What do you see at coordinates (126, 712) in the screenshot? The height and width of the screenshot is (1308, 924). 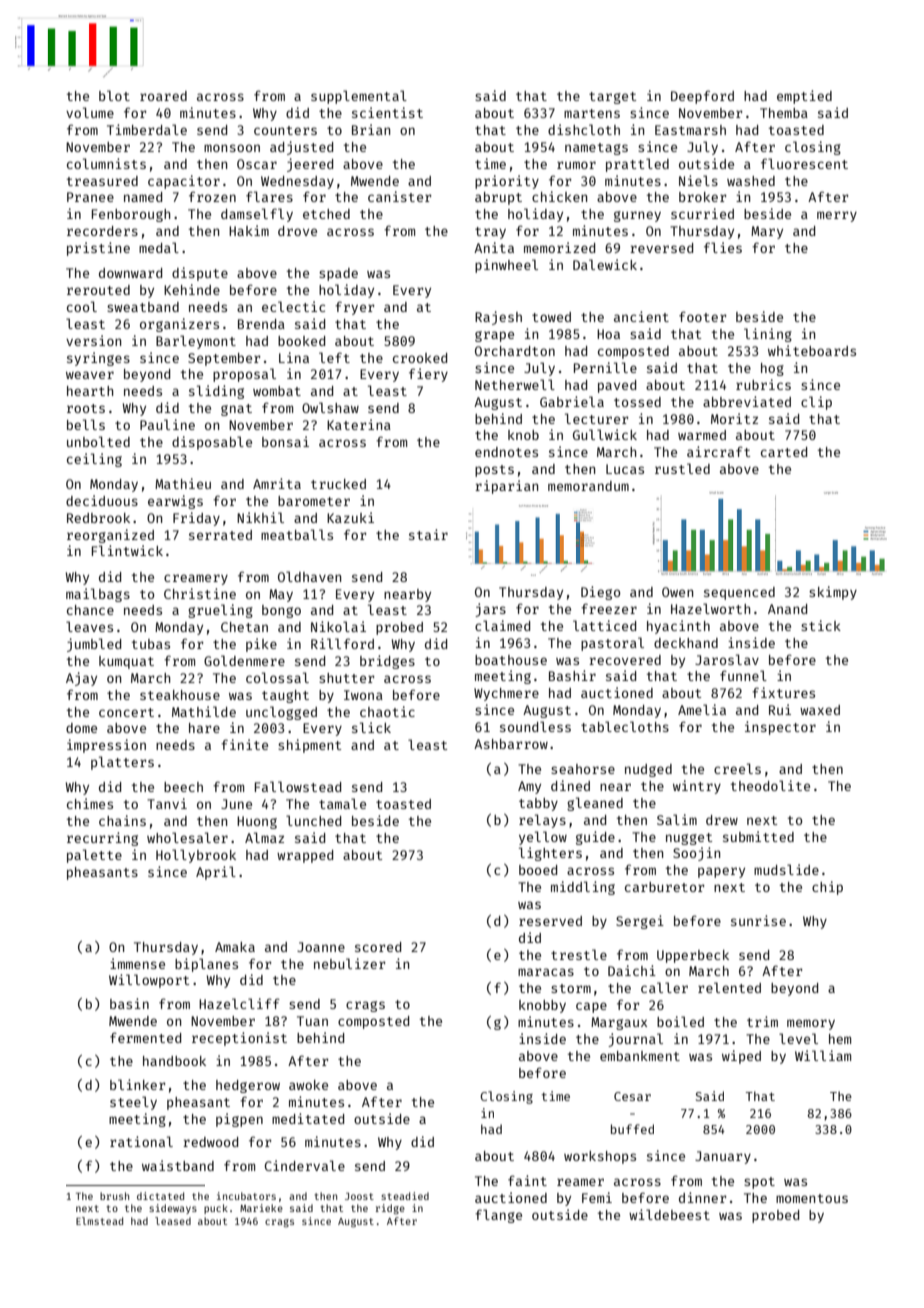 I see `concert` at bounding box center [126, 712].
